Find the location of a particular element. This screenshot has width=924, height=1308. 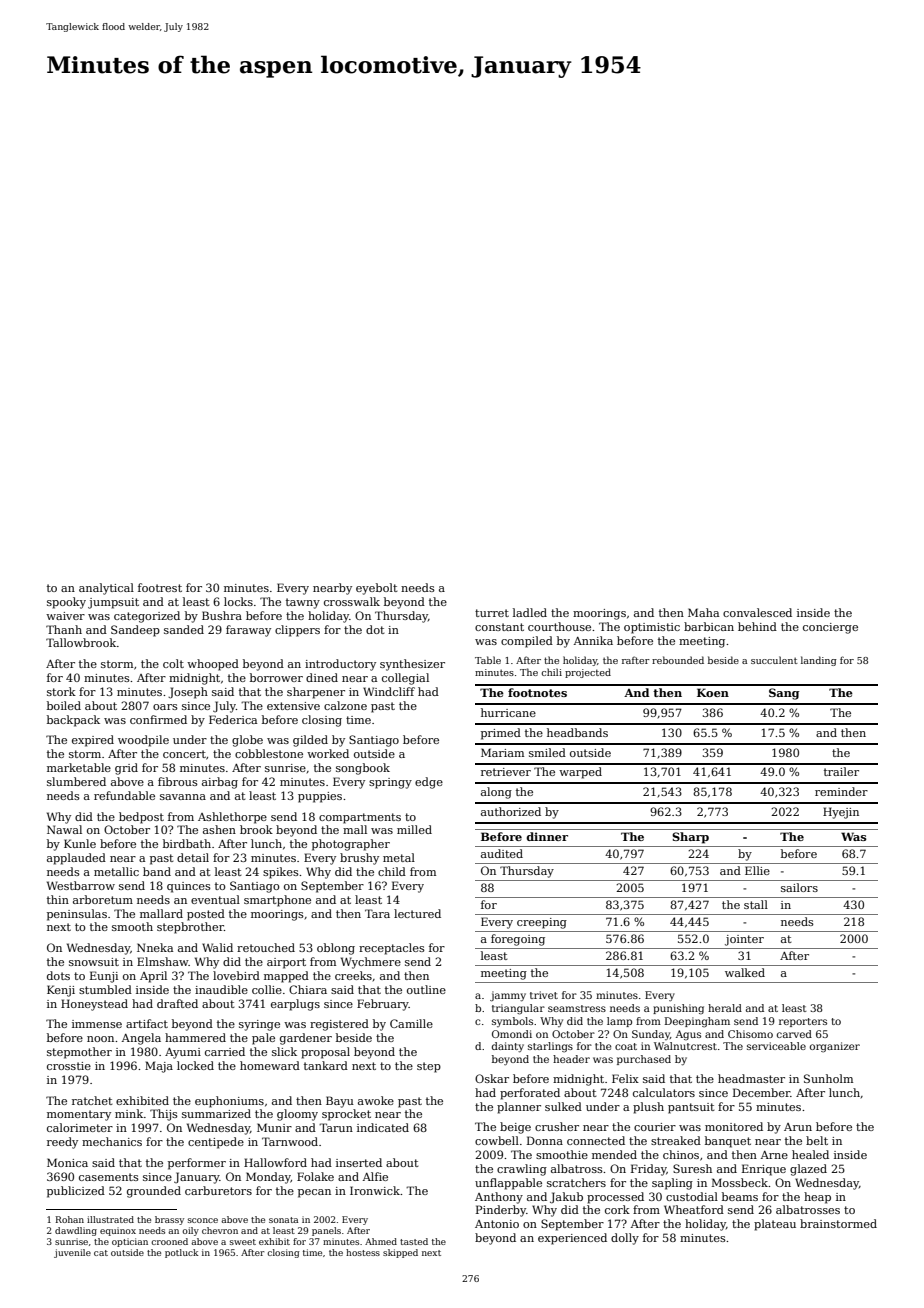

organizer is located at coordinates (835, 1047).
